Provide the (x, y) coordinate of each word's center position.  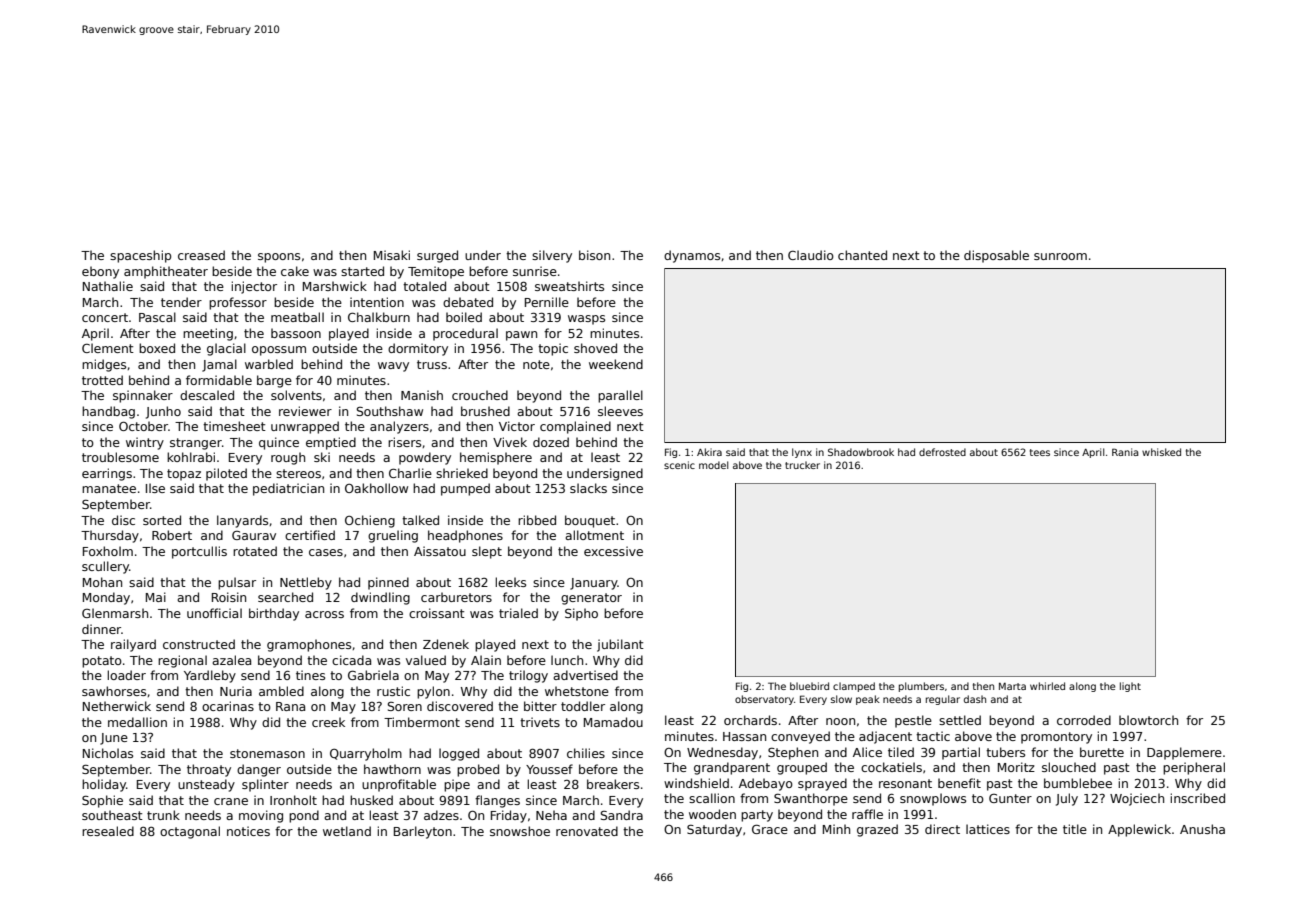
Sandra (621, 815)
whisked (1161, 452)
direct (942, 829)
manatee (109, 488)
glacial (226, 349)
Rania (1125, 452)
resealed (108, 831)
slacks (588, 488)
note (536, 364)
